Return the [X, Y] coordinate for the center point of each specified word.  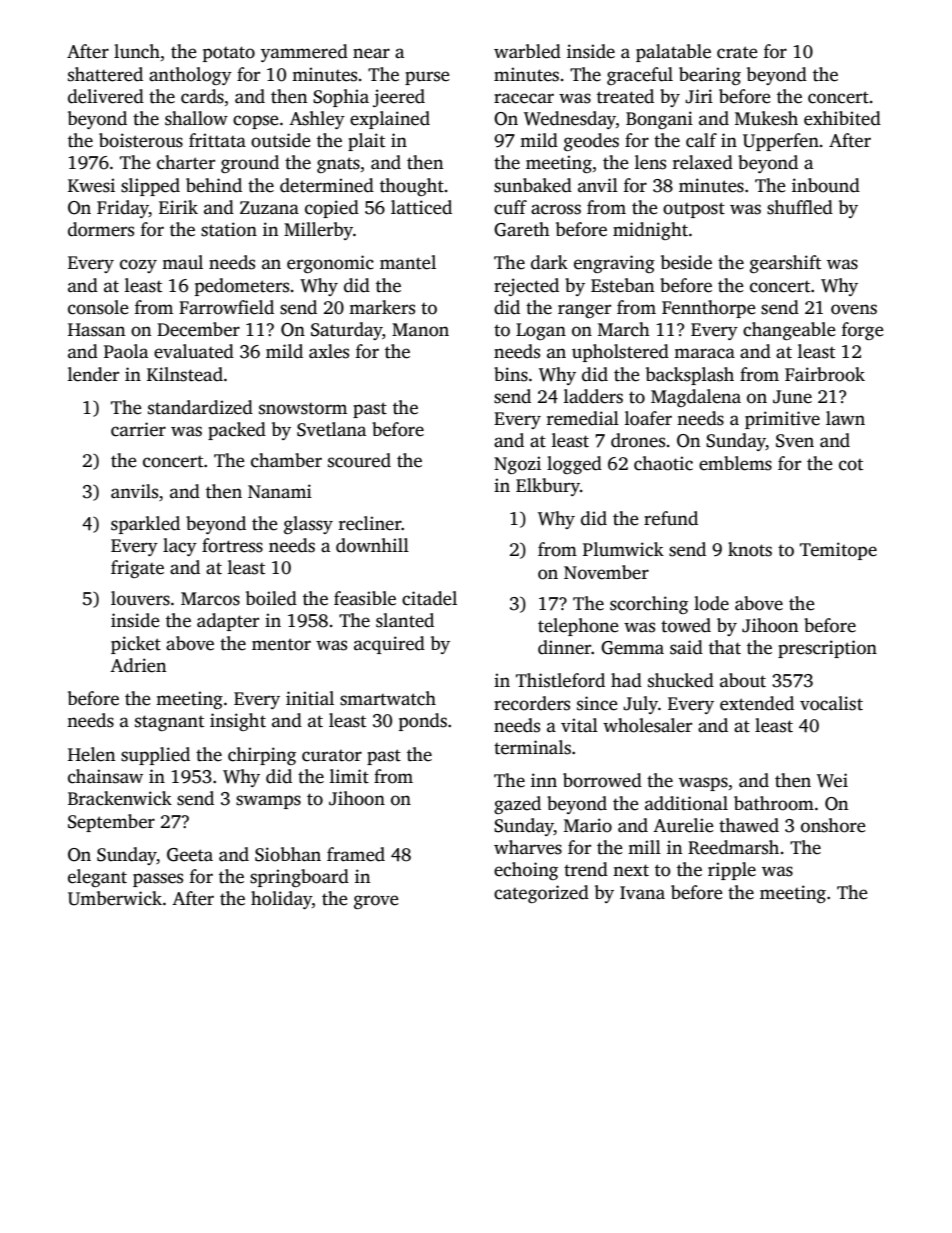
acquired [389, 645]
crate [737, 52]
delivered [106, 96]
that [725, 647]
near [371, 53]
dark [549, 262]
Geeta [190, 855]
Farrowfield [226, 307]
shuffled [800, 207]
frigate [137, 569]
